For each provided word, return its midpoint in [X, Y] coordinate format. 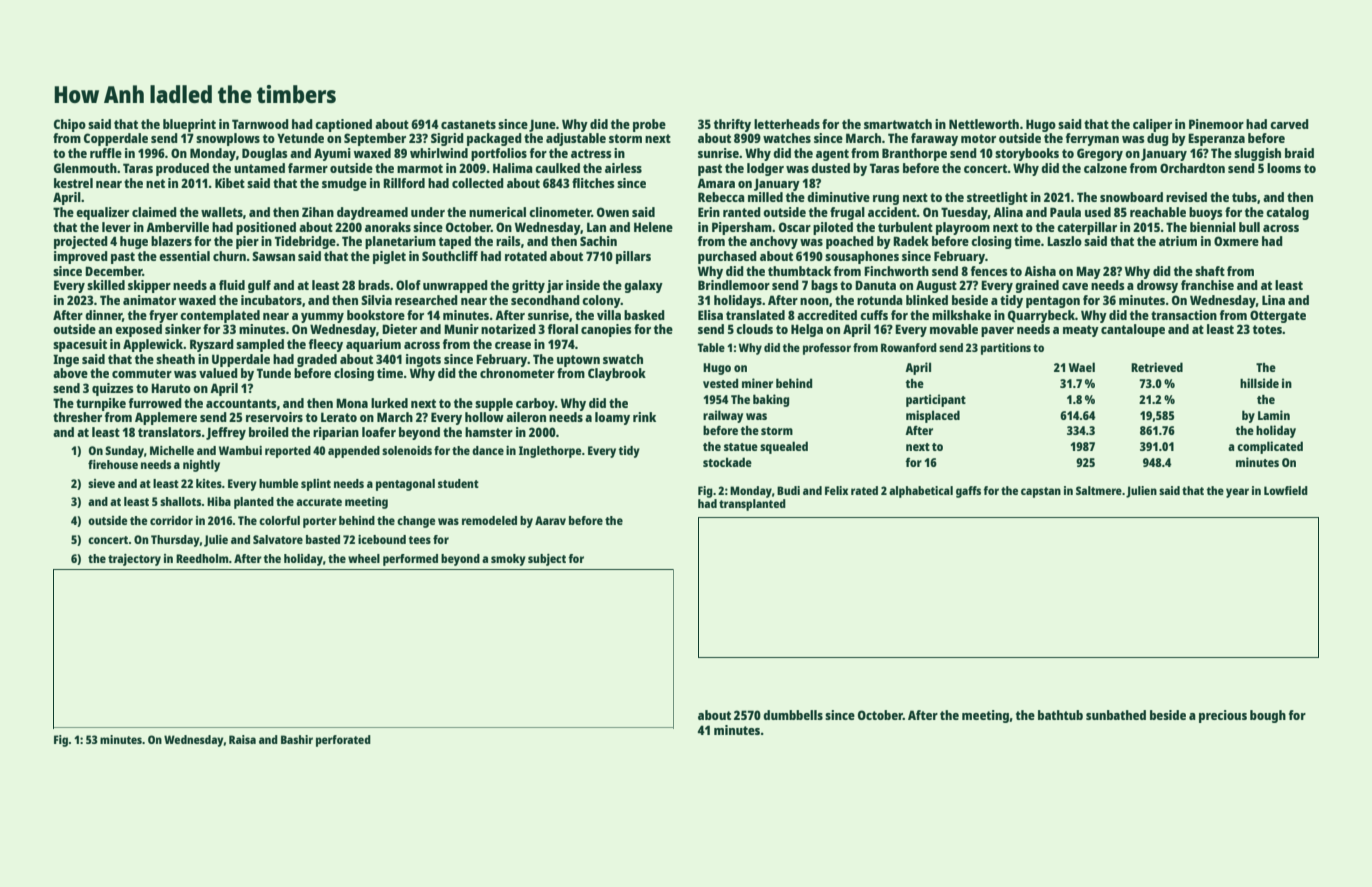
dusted [830, 168]
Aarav [550, 520]
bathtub [1060, 715]
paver [997, 332]
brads [374, 285]
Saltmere [1099, 490]
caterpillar [1087, 228]
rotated [526, 256]
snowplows [228, 139]
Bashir [297, 739]
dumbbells [793, 715]
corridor [171, 520]
